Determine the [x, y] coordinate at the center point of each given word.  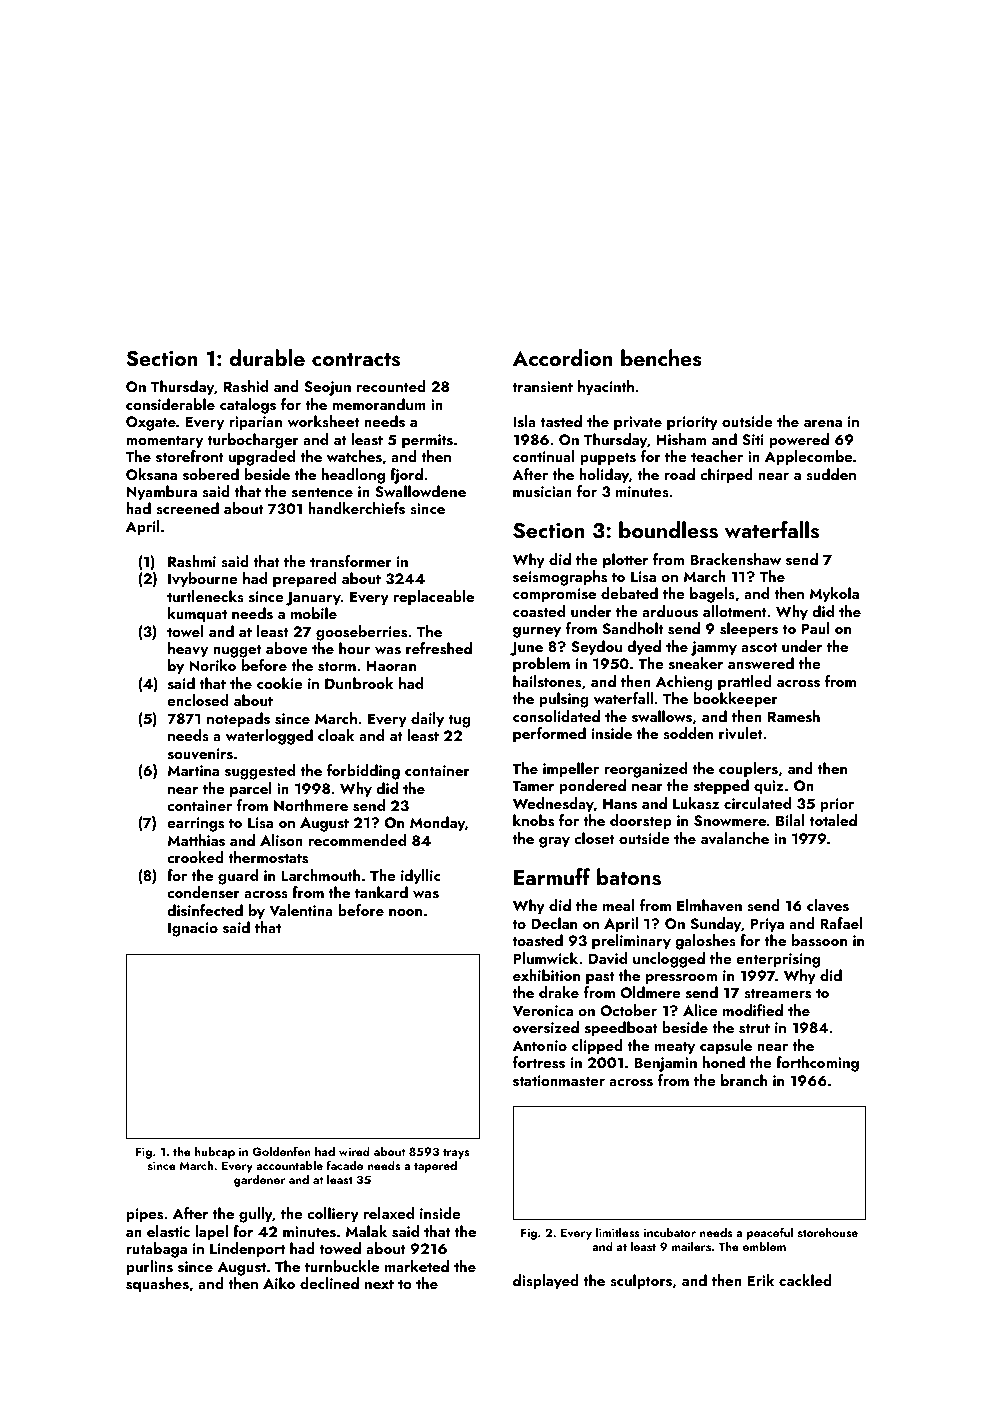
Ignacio [193, 929]
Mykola [834, 595]
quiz [768, 787]
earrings [195, 824]
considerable [170, 404]
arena [823, 423]
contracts [356, 360]
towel [185, 631]
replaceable [434, 598]
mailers [691, 1246]
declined [329, 1283]
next [379, 1284]
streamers [777, 993]
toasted [537, 940]
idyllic [420, 877]
